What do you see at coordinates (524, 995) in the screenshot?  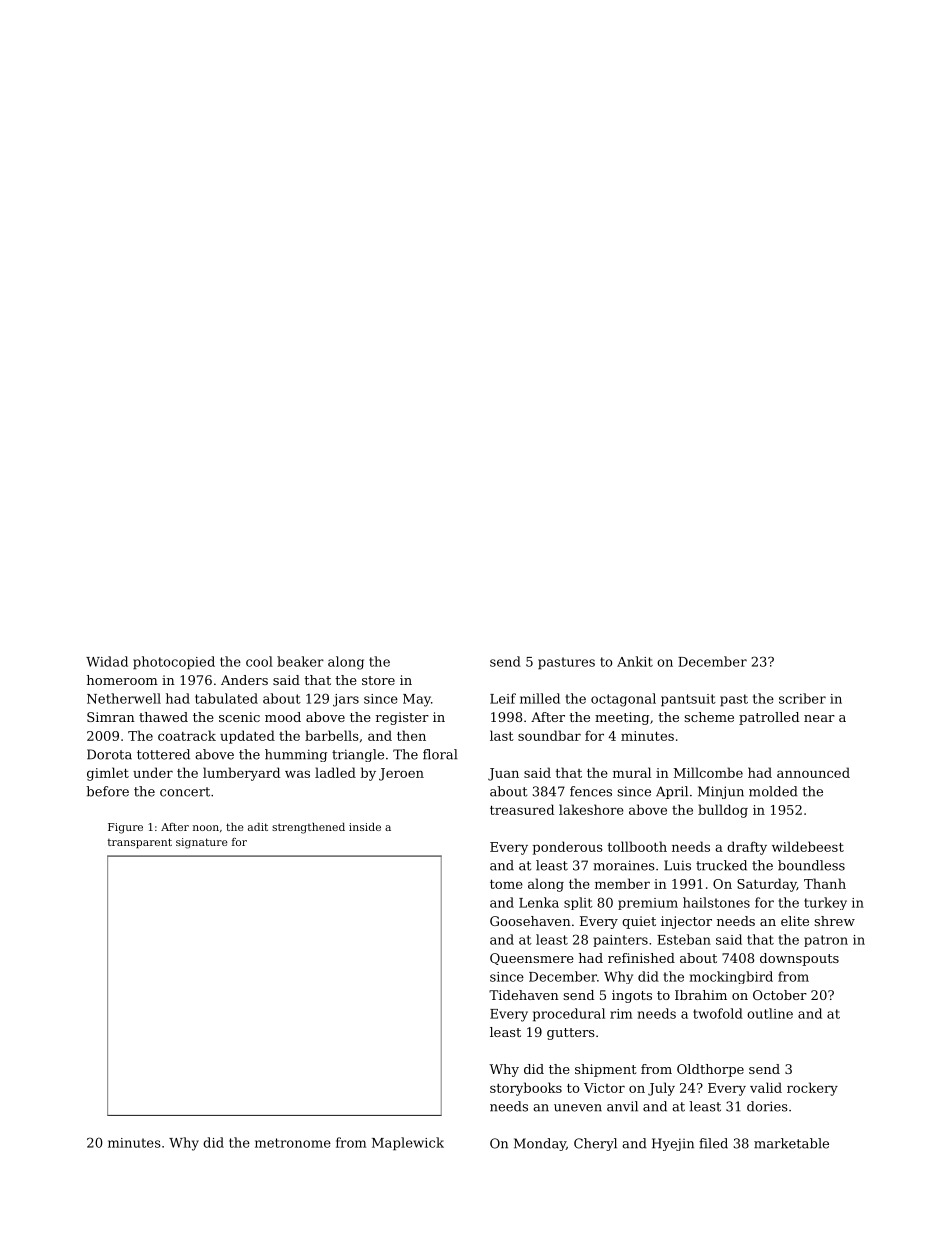 I see `Tidehaven` at bounding box center [524, 995].
